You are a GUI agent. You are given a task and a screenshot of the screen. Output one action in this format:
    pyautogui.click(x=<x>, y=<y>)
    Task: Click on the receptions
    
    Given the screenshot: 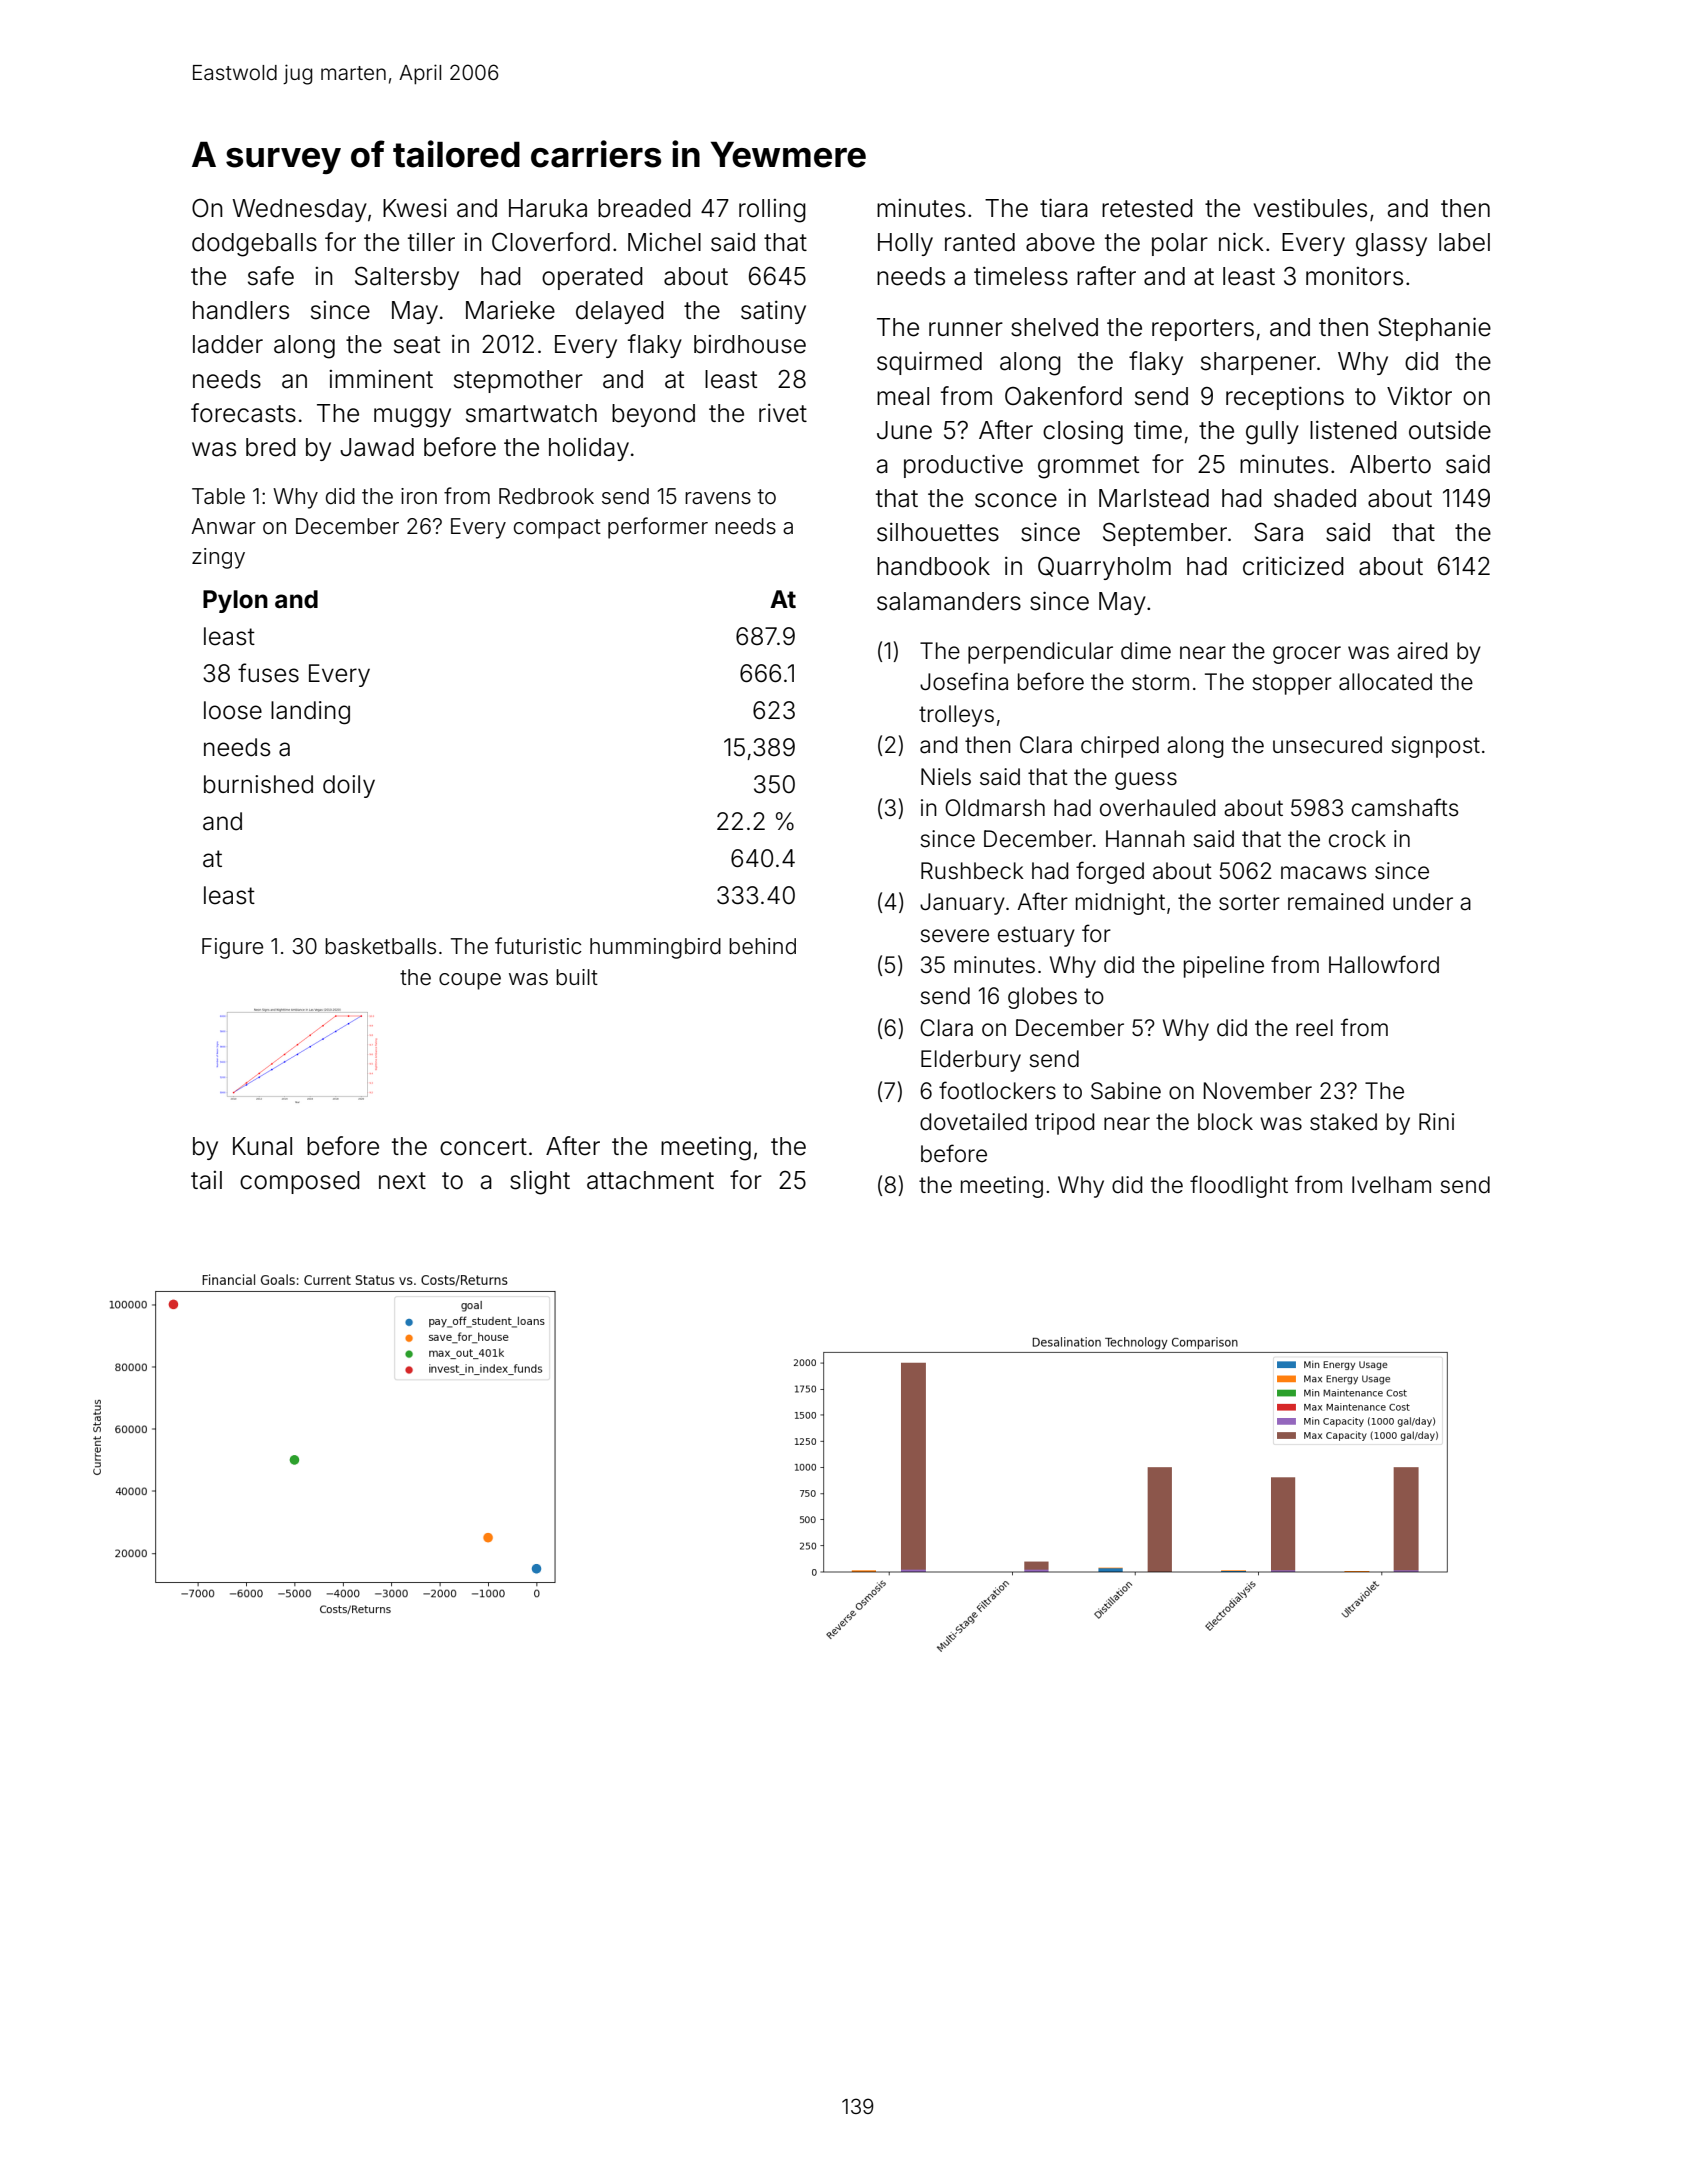 What is the action you would take?
    pyautogui.click(x=1285, y=398)
